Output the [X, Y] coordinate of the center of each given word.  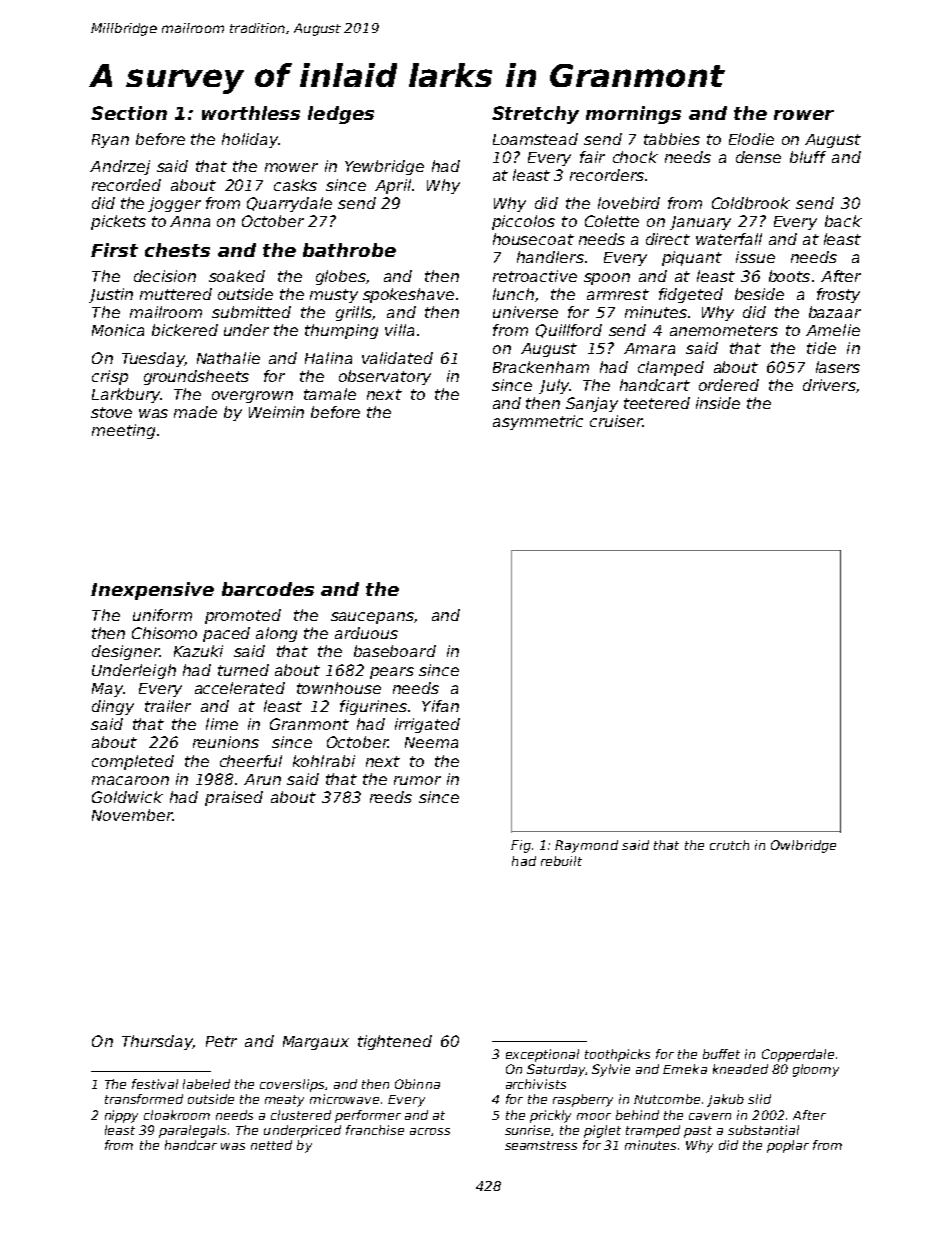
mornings [633, 115]
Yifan [440, 706]
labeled [206, 1084]
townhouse [339, 688]
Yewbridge [384, 167]
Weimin [276, 412]
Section [129, 113]
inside [718, 403]
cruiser [616, 421]
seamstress [541, 1145]
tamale [330, 394]
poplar [788, 1146]
